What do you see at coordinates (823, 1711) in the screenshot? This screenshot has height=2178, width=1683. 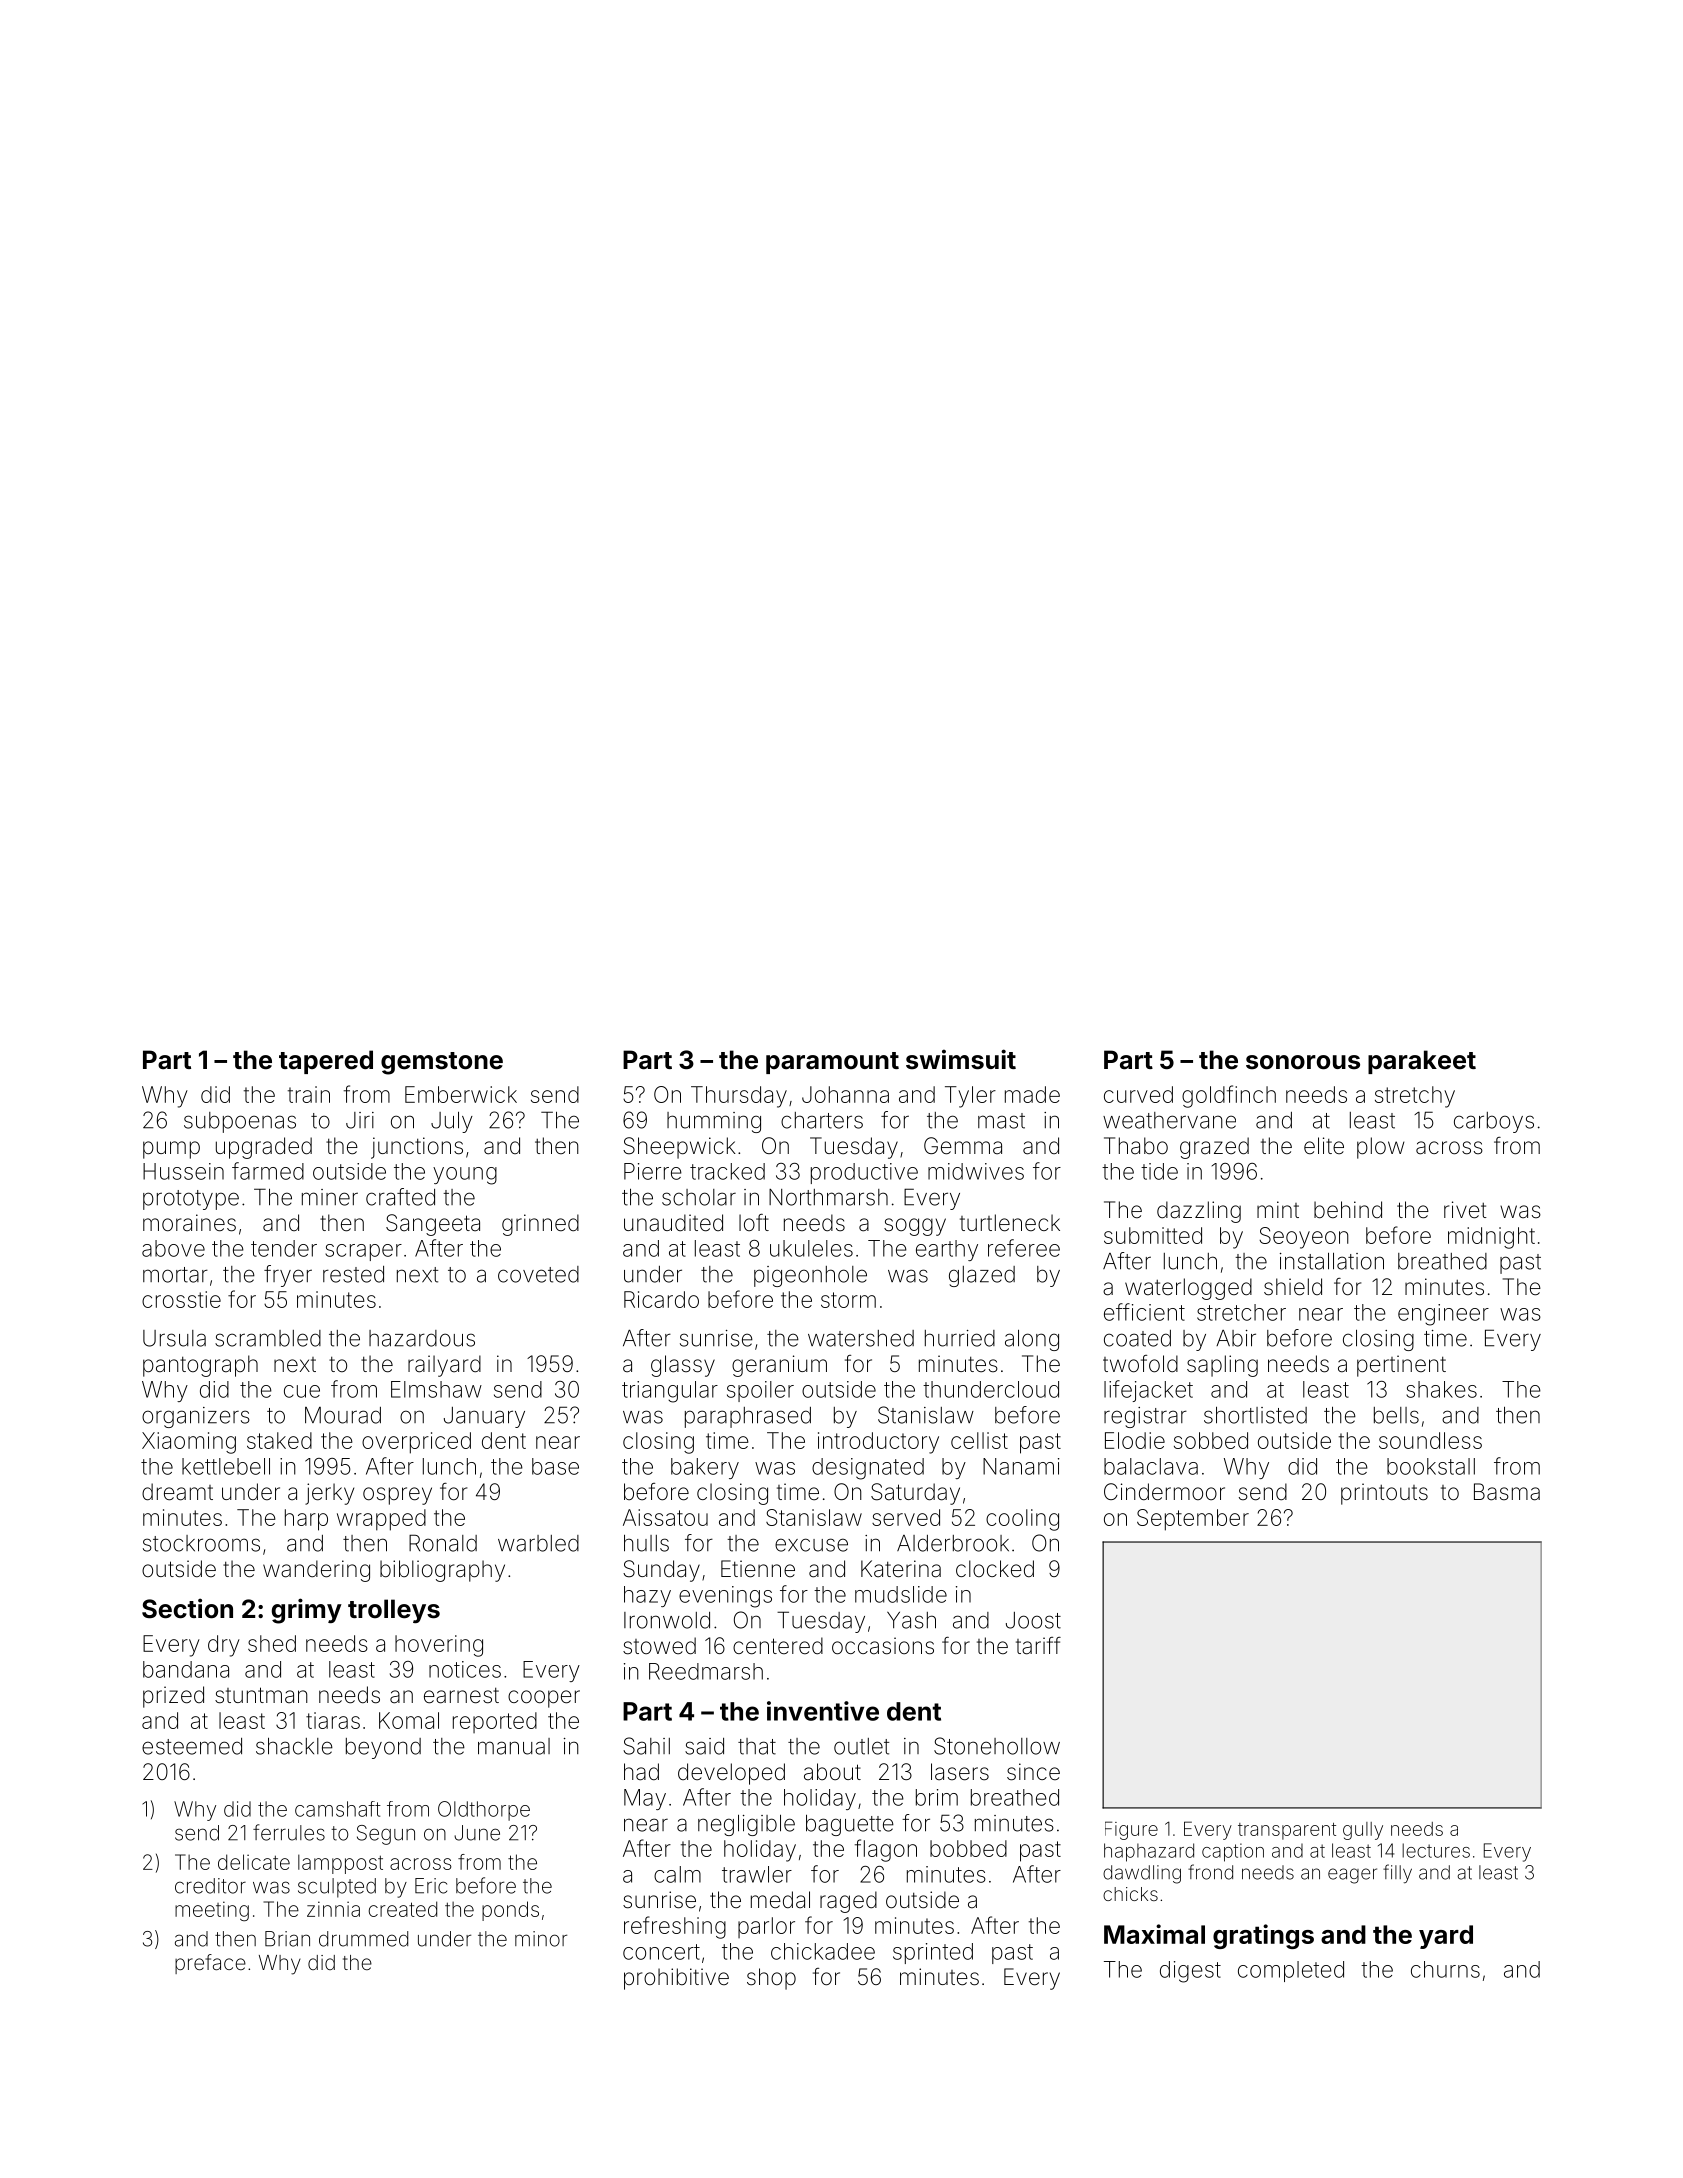 I see `inventive` at bounding box center [823, 1711].
